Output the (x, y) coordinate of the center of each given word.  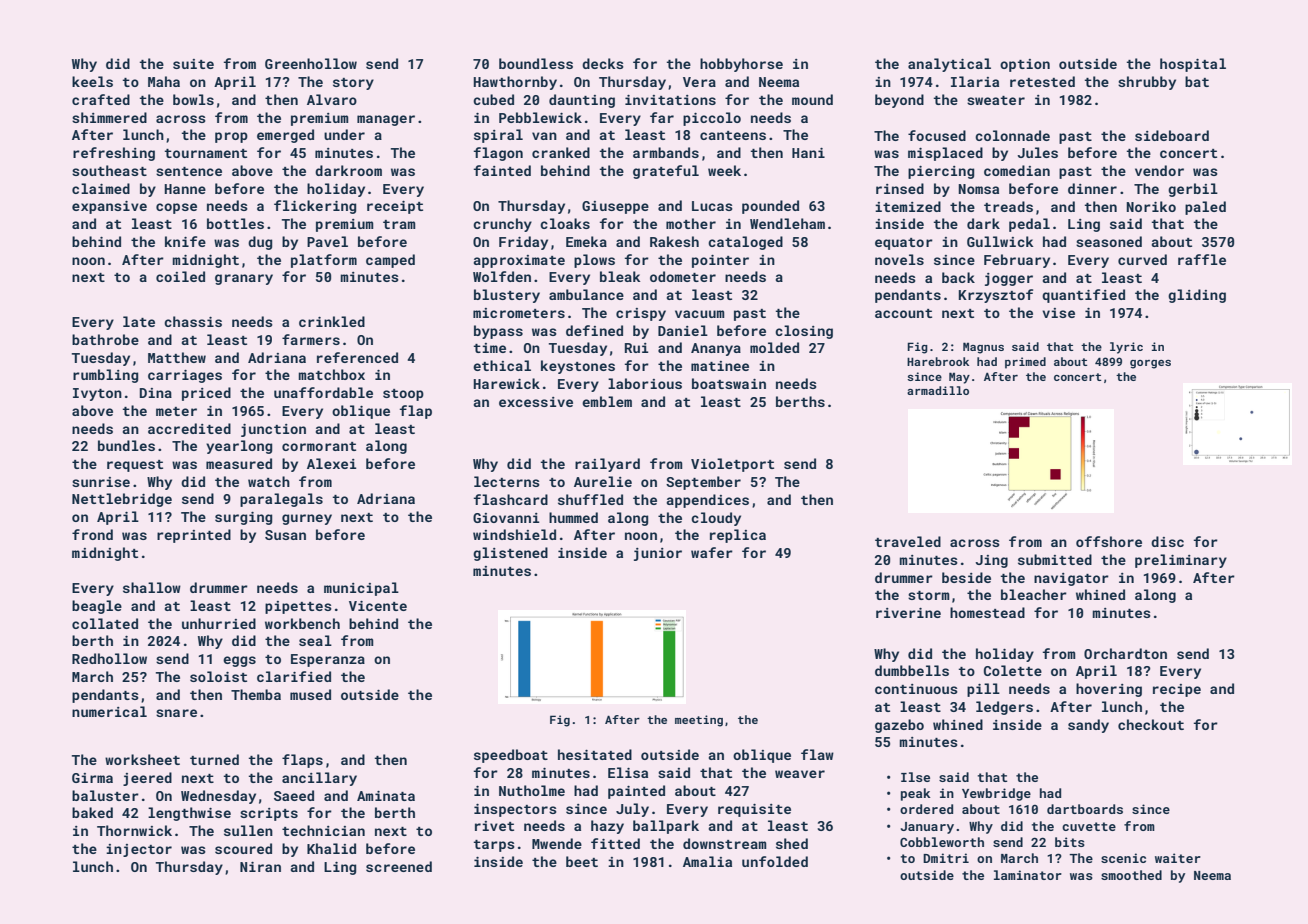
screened (399, 866)
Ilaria (975, 81)
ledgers (1004, 708)
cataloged (745, 243)
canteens (733, 135)
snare (176, 713)
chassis (193, 321)
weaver (800, 774)
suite (193, 64)
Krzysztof (996, 296)
